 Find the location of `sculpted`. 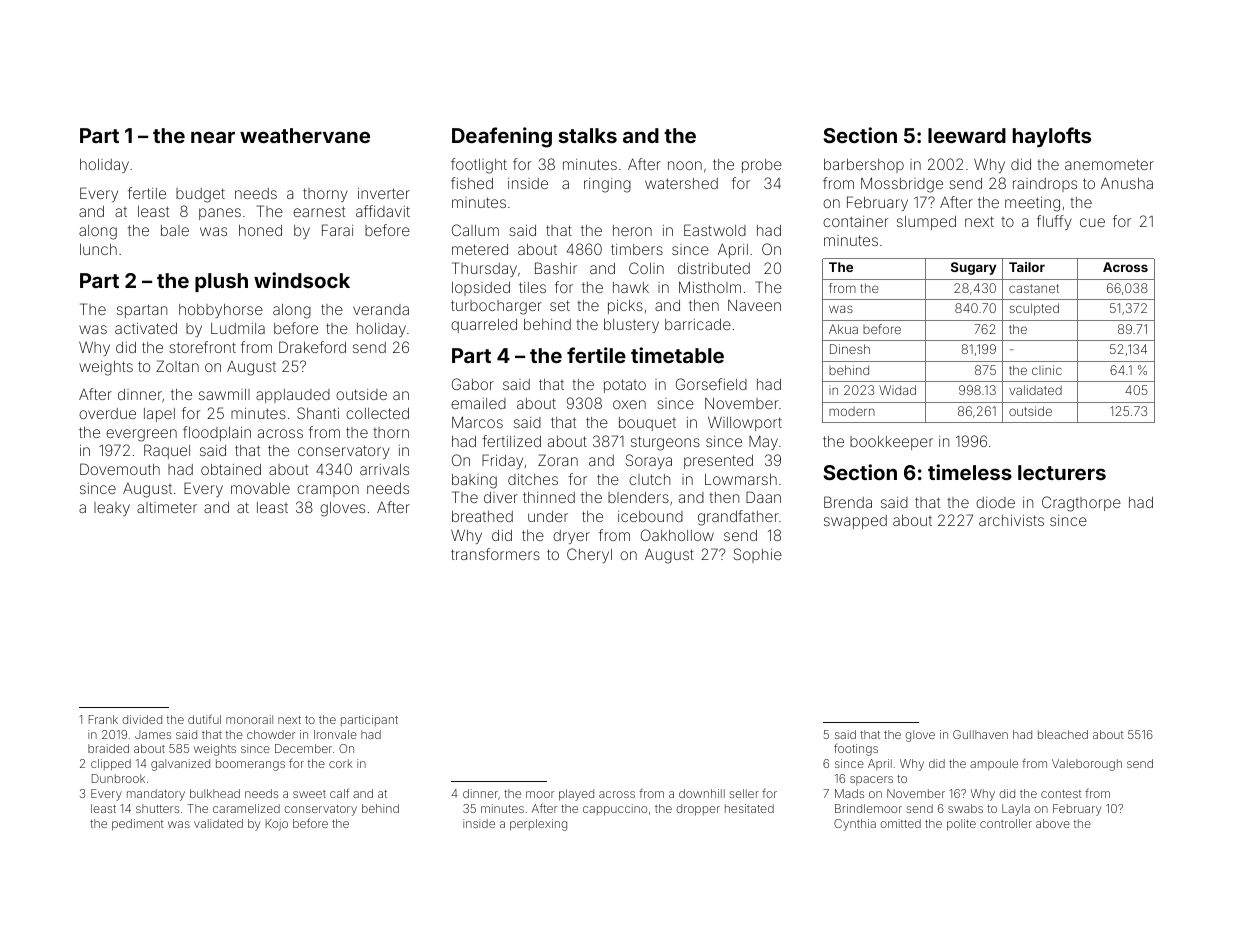

sculpted is located at coordinates (1034, 309).
